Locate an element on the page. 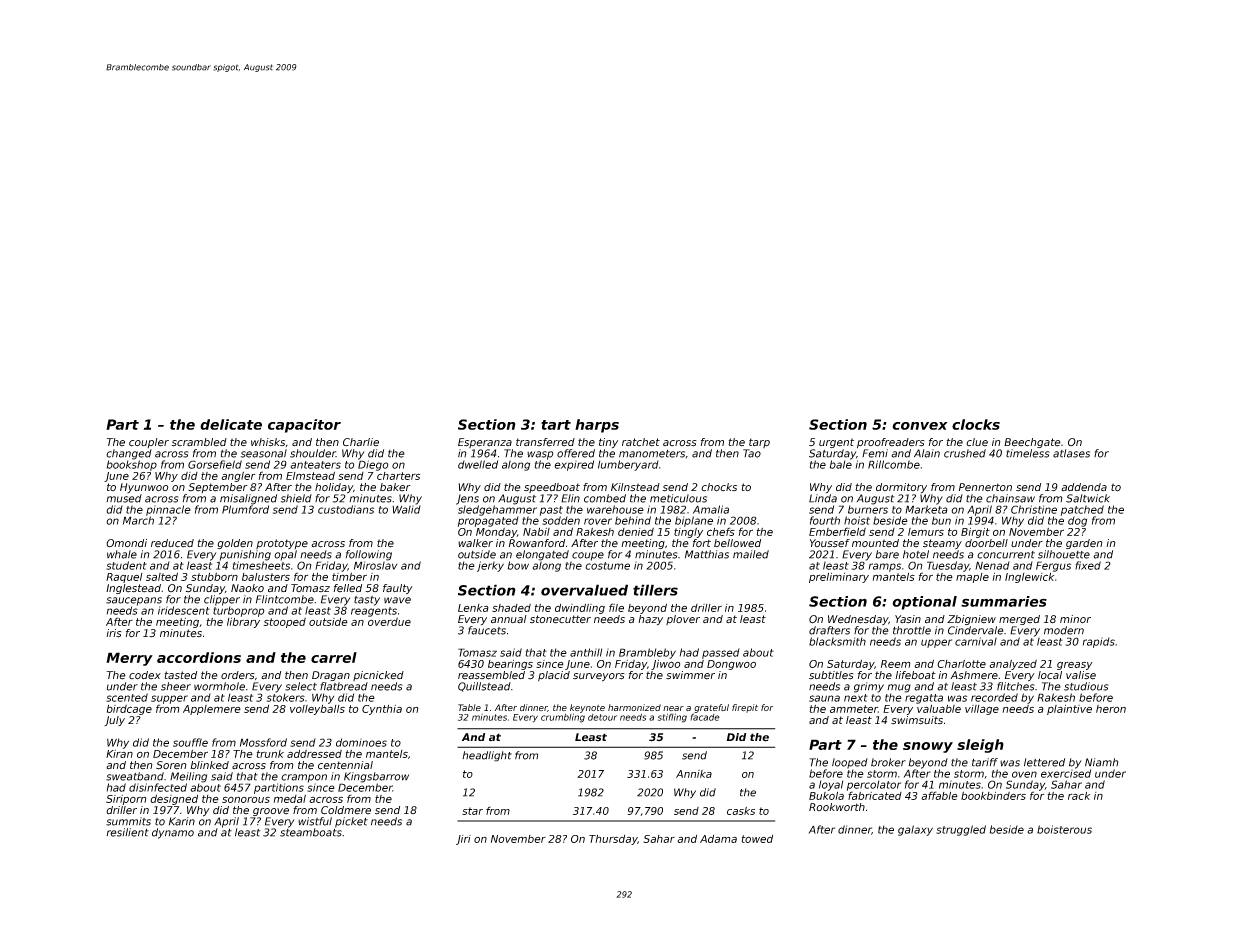 The image size is (1233, 952). regatta is located at coordinates (924, 699).
